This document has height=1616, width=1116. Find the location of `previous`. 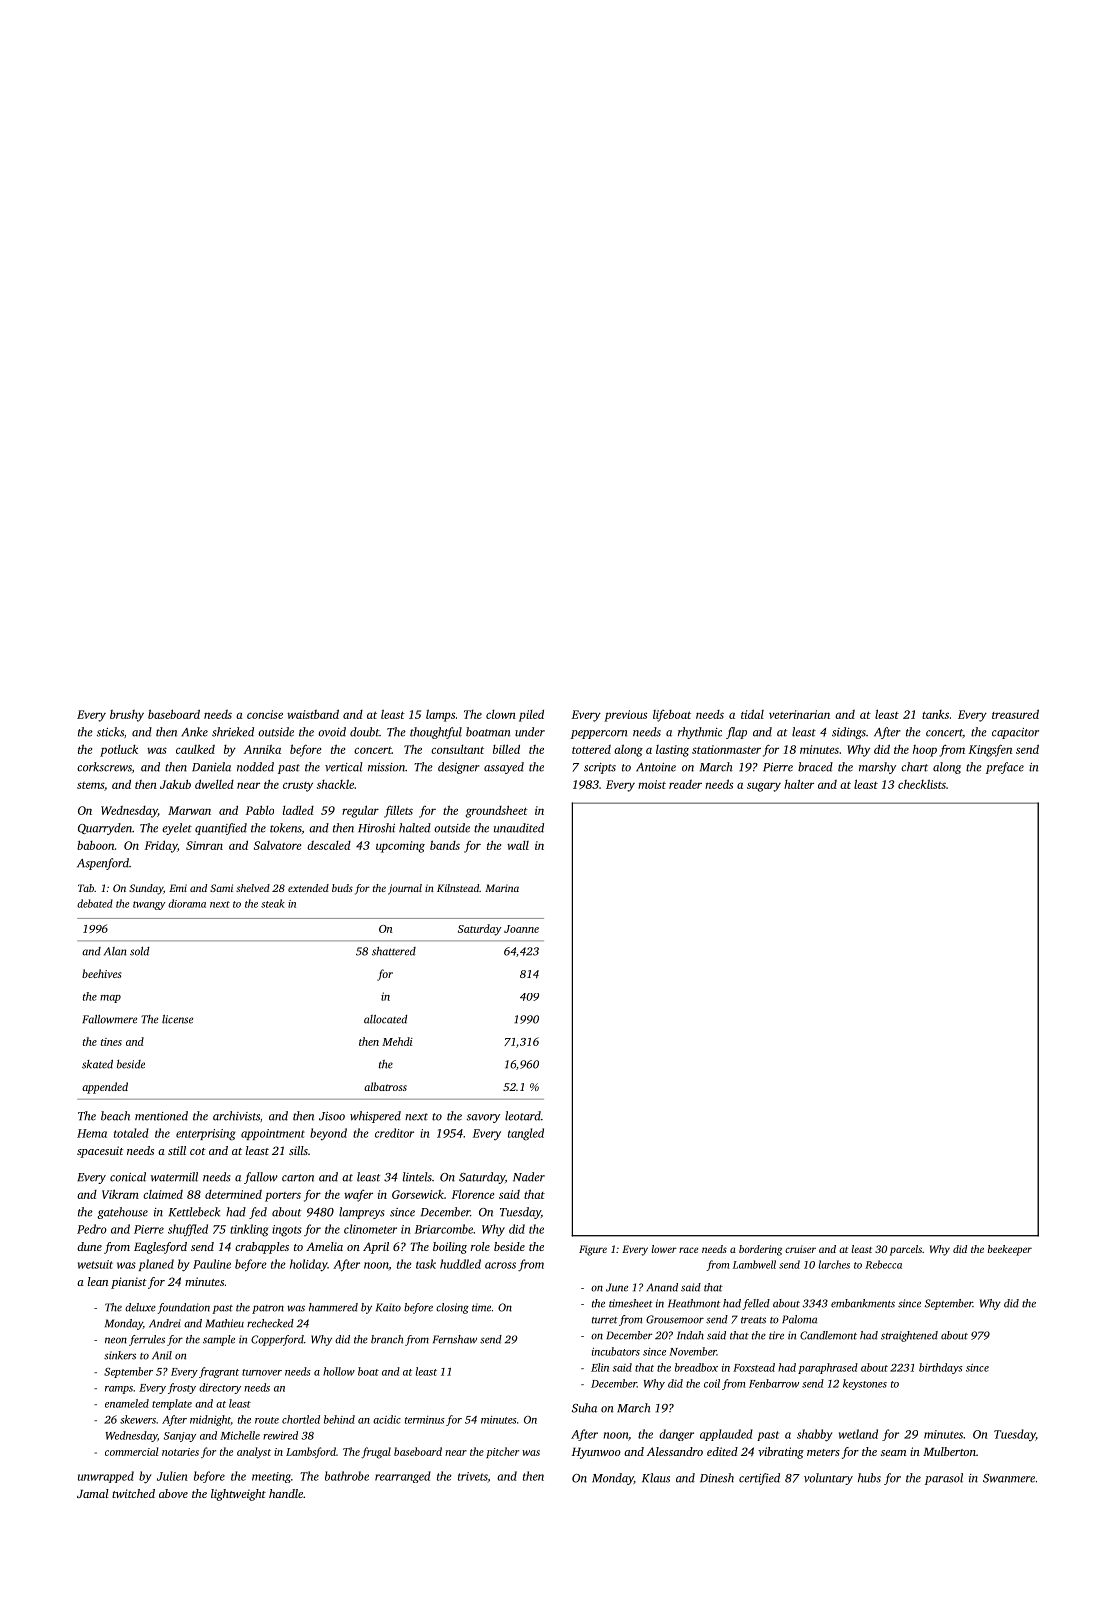

previous is located at coordinates (625, 716).
